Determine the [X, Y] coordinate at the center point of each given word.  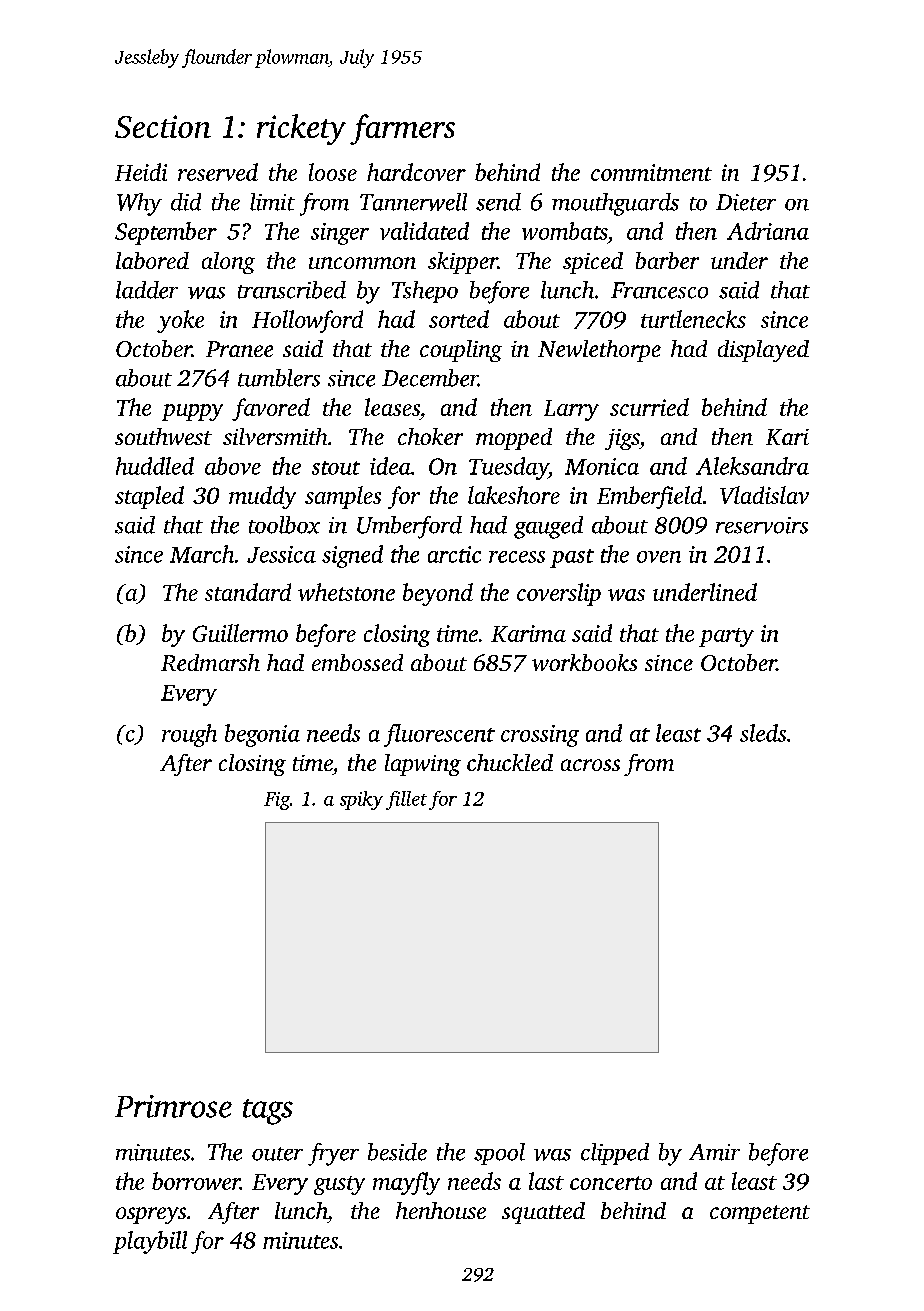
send [498, 202]
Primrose [173, 1106]
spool [499, 1154]
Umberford [409, 527]
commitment [651, 172]
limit [272, 202]
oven [659, 557]
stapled [149, 497]
